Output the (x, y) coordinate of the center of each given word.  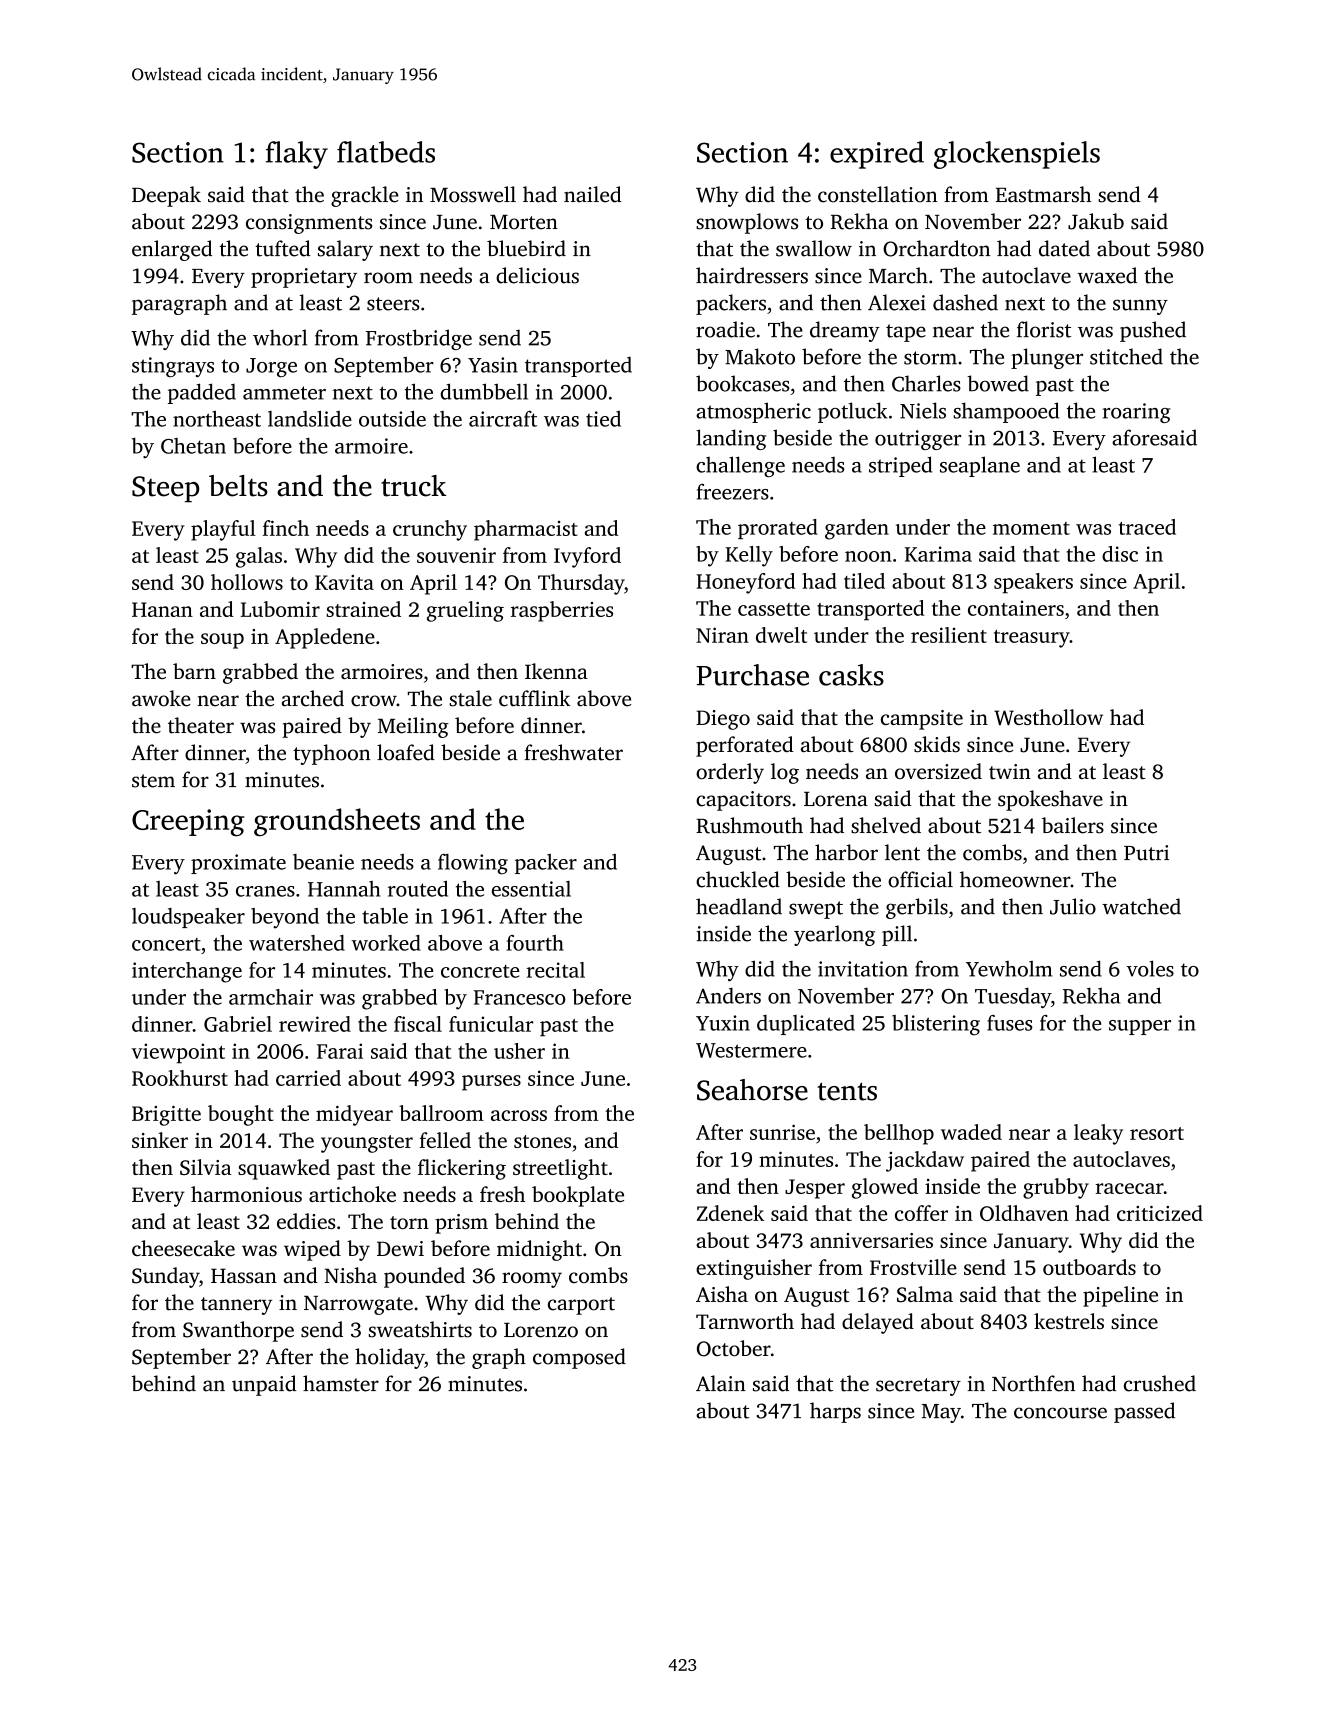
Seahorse (752, 1090)
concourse (1060, 1413)
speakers (1033, 583)
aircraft (503, 419)
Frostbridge (419, 339)
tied (603, 419)
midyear (354, 1115)
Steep (165, 489)
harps (835, 1412)
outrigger (918, 440)
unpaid (264, 1385)
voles (1150, 968)
